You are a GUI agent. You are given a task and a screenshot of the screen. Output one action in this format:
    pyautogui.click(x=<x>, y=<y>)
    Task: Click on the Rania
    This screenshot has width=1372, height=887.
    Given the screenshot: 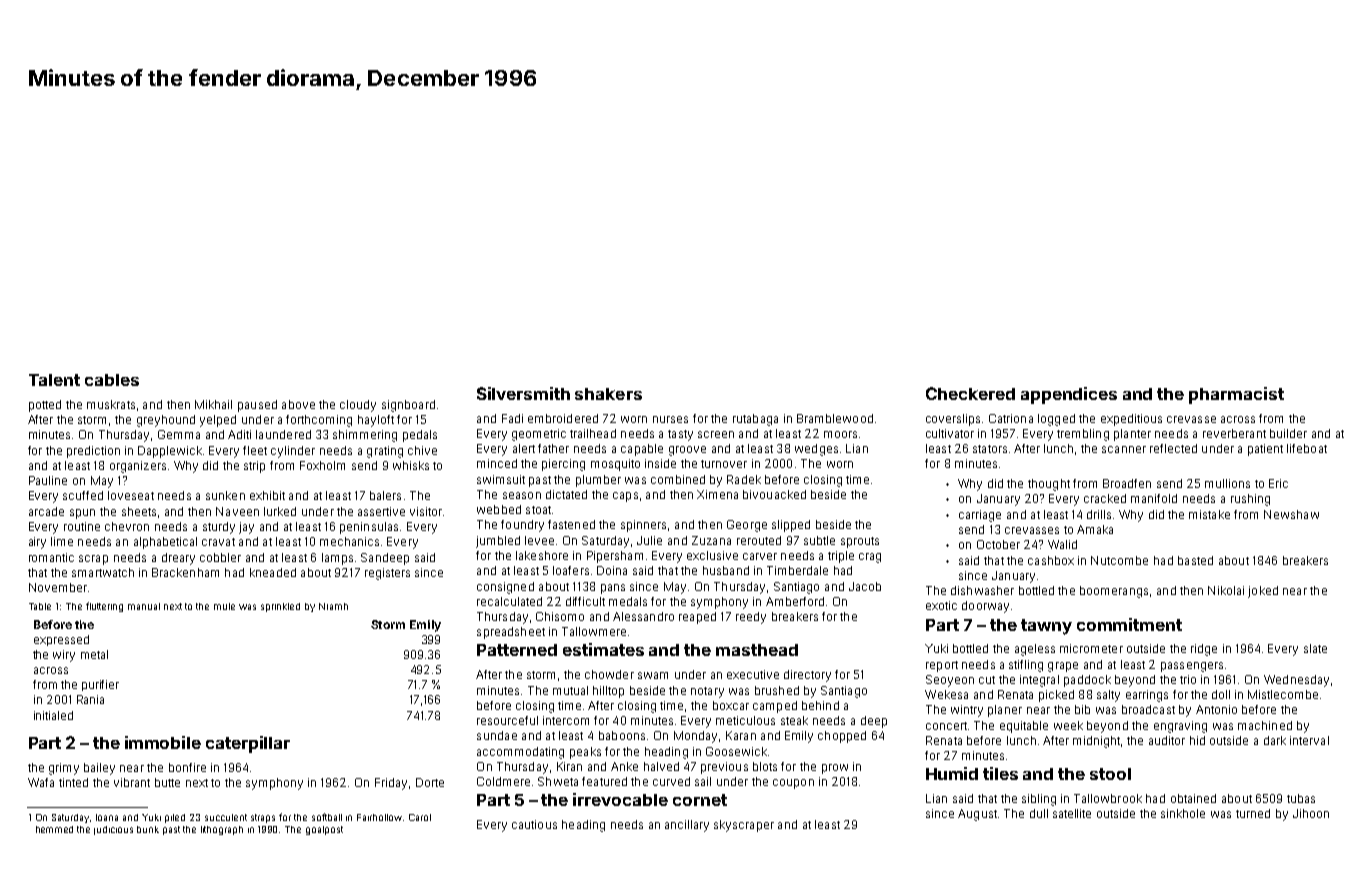 What is the action you would take?
    pyautogui.click(x=90, y=699)
